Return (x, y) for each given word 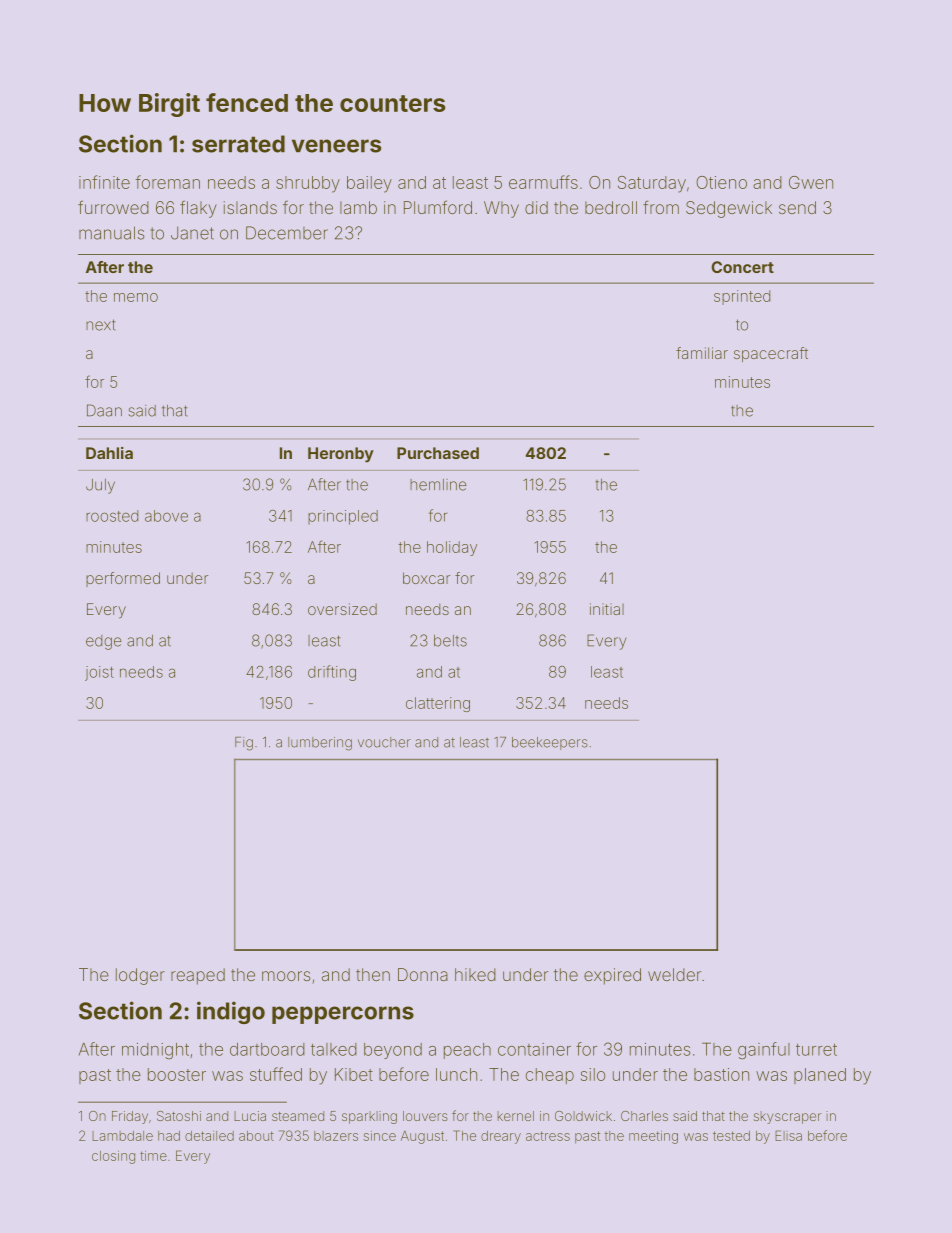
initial (607, 609)
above (166, 516)
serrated (238, 144)
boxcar (426, 578)
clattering (438, 704)
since (380, 1136)
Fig (244, 744)
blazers (336, 1136)
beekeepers (550, 743)
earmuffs (543, 182)
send (797, 207)
